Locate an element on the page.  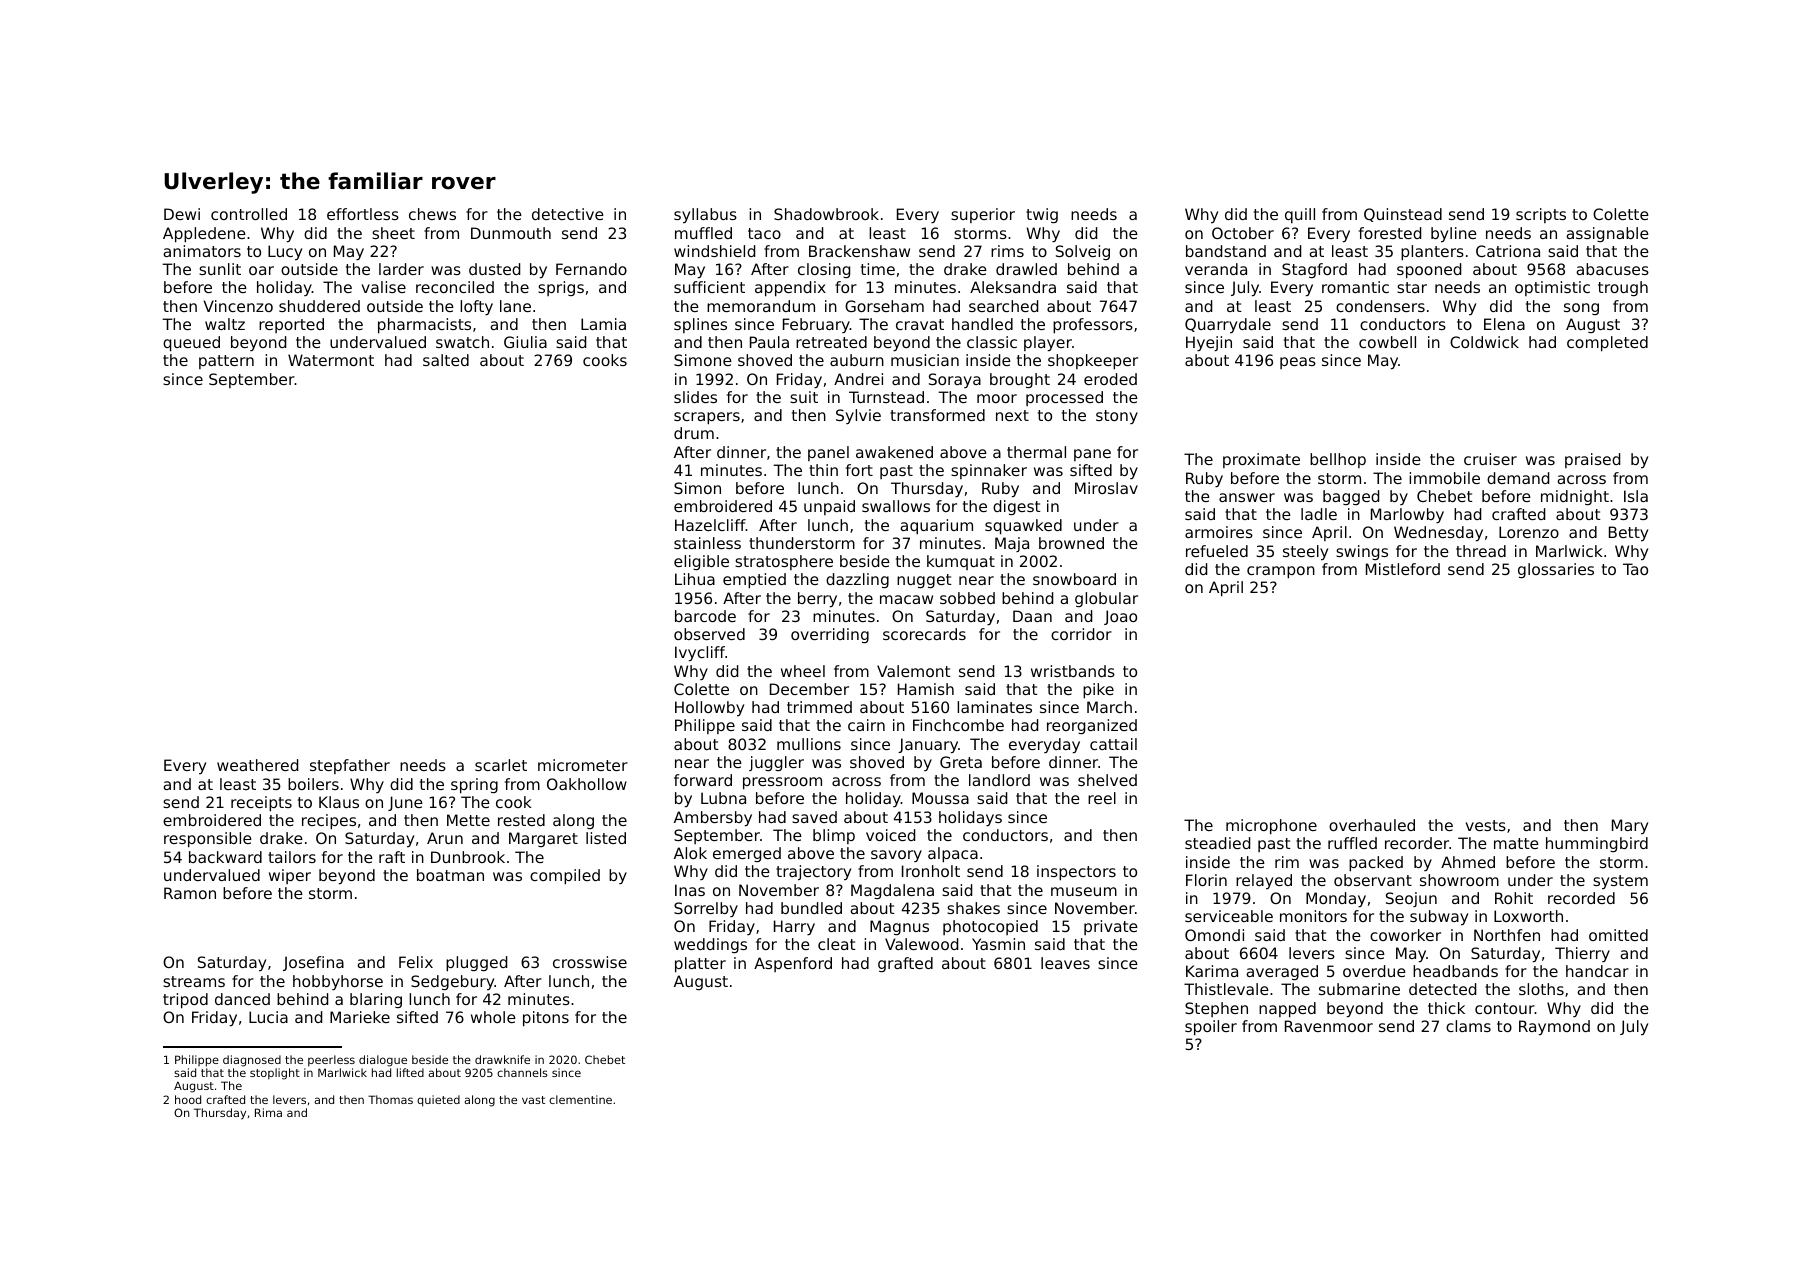
dialogue is located at coordinates (383, 1061).
